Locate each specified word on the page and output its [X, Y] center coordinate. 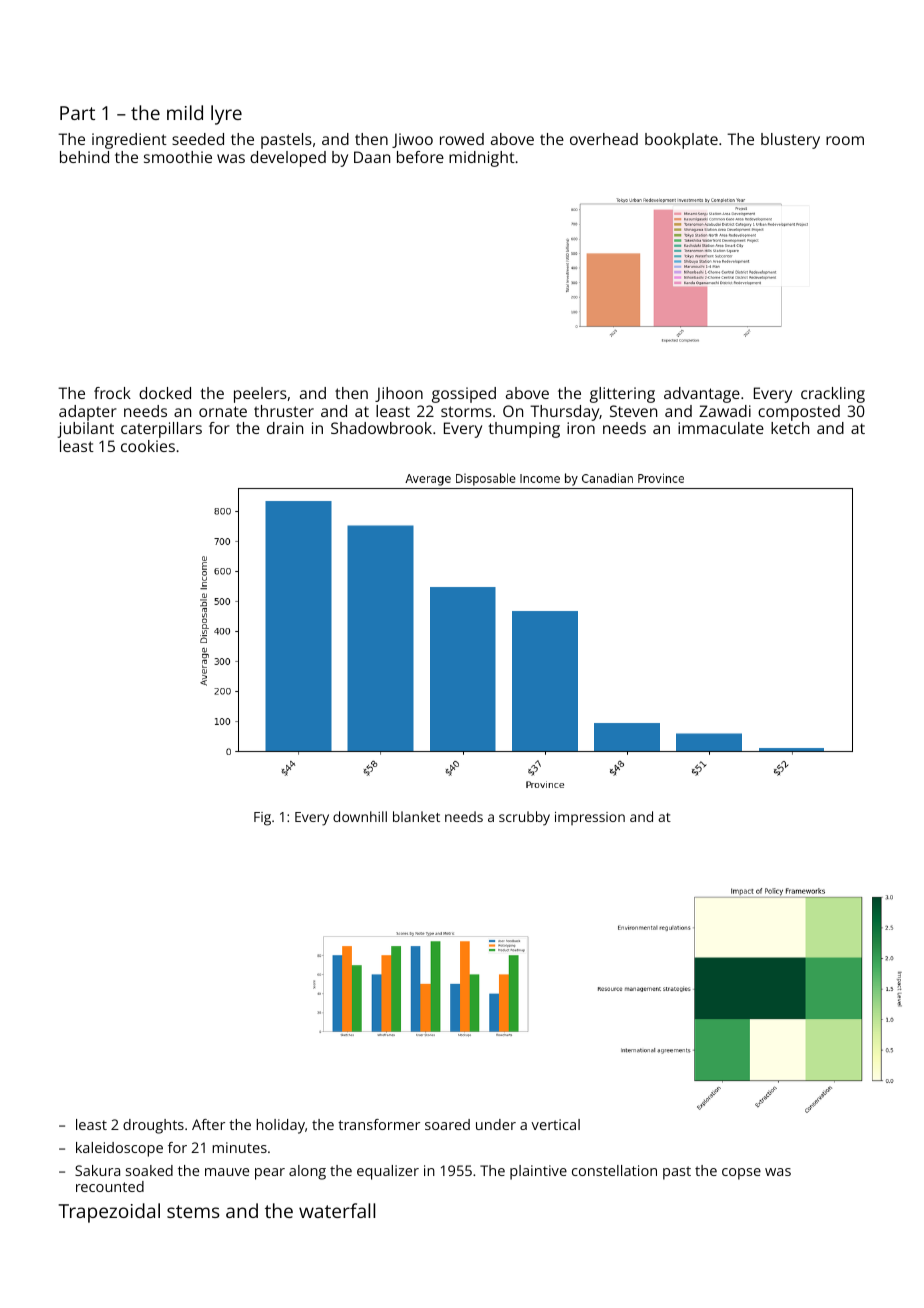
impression [590, 818]
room [845, 140]
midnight [482, 159]
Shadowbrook [381, 428]
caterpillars [161, 430]
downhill [360, 816]
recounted [110, 1186]
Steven [633, 411]
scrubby [524, 818]
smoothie [178, 157]
